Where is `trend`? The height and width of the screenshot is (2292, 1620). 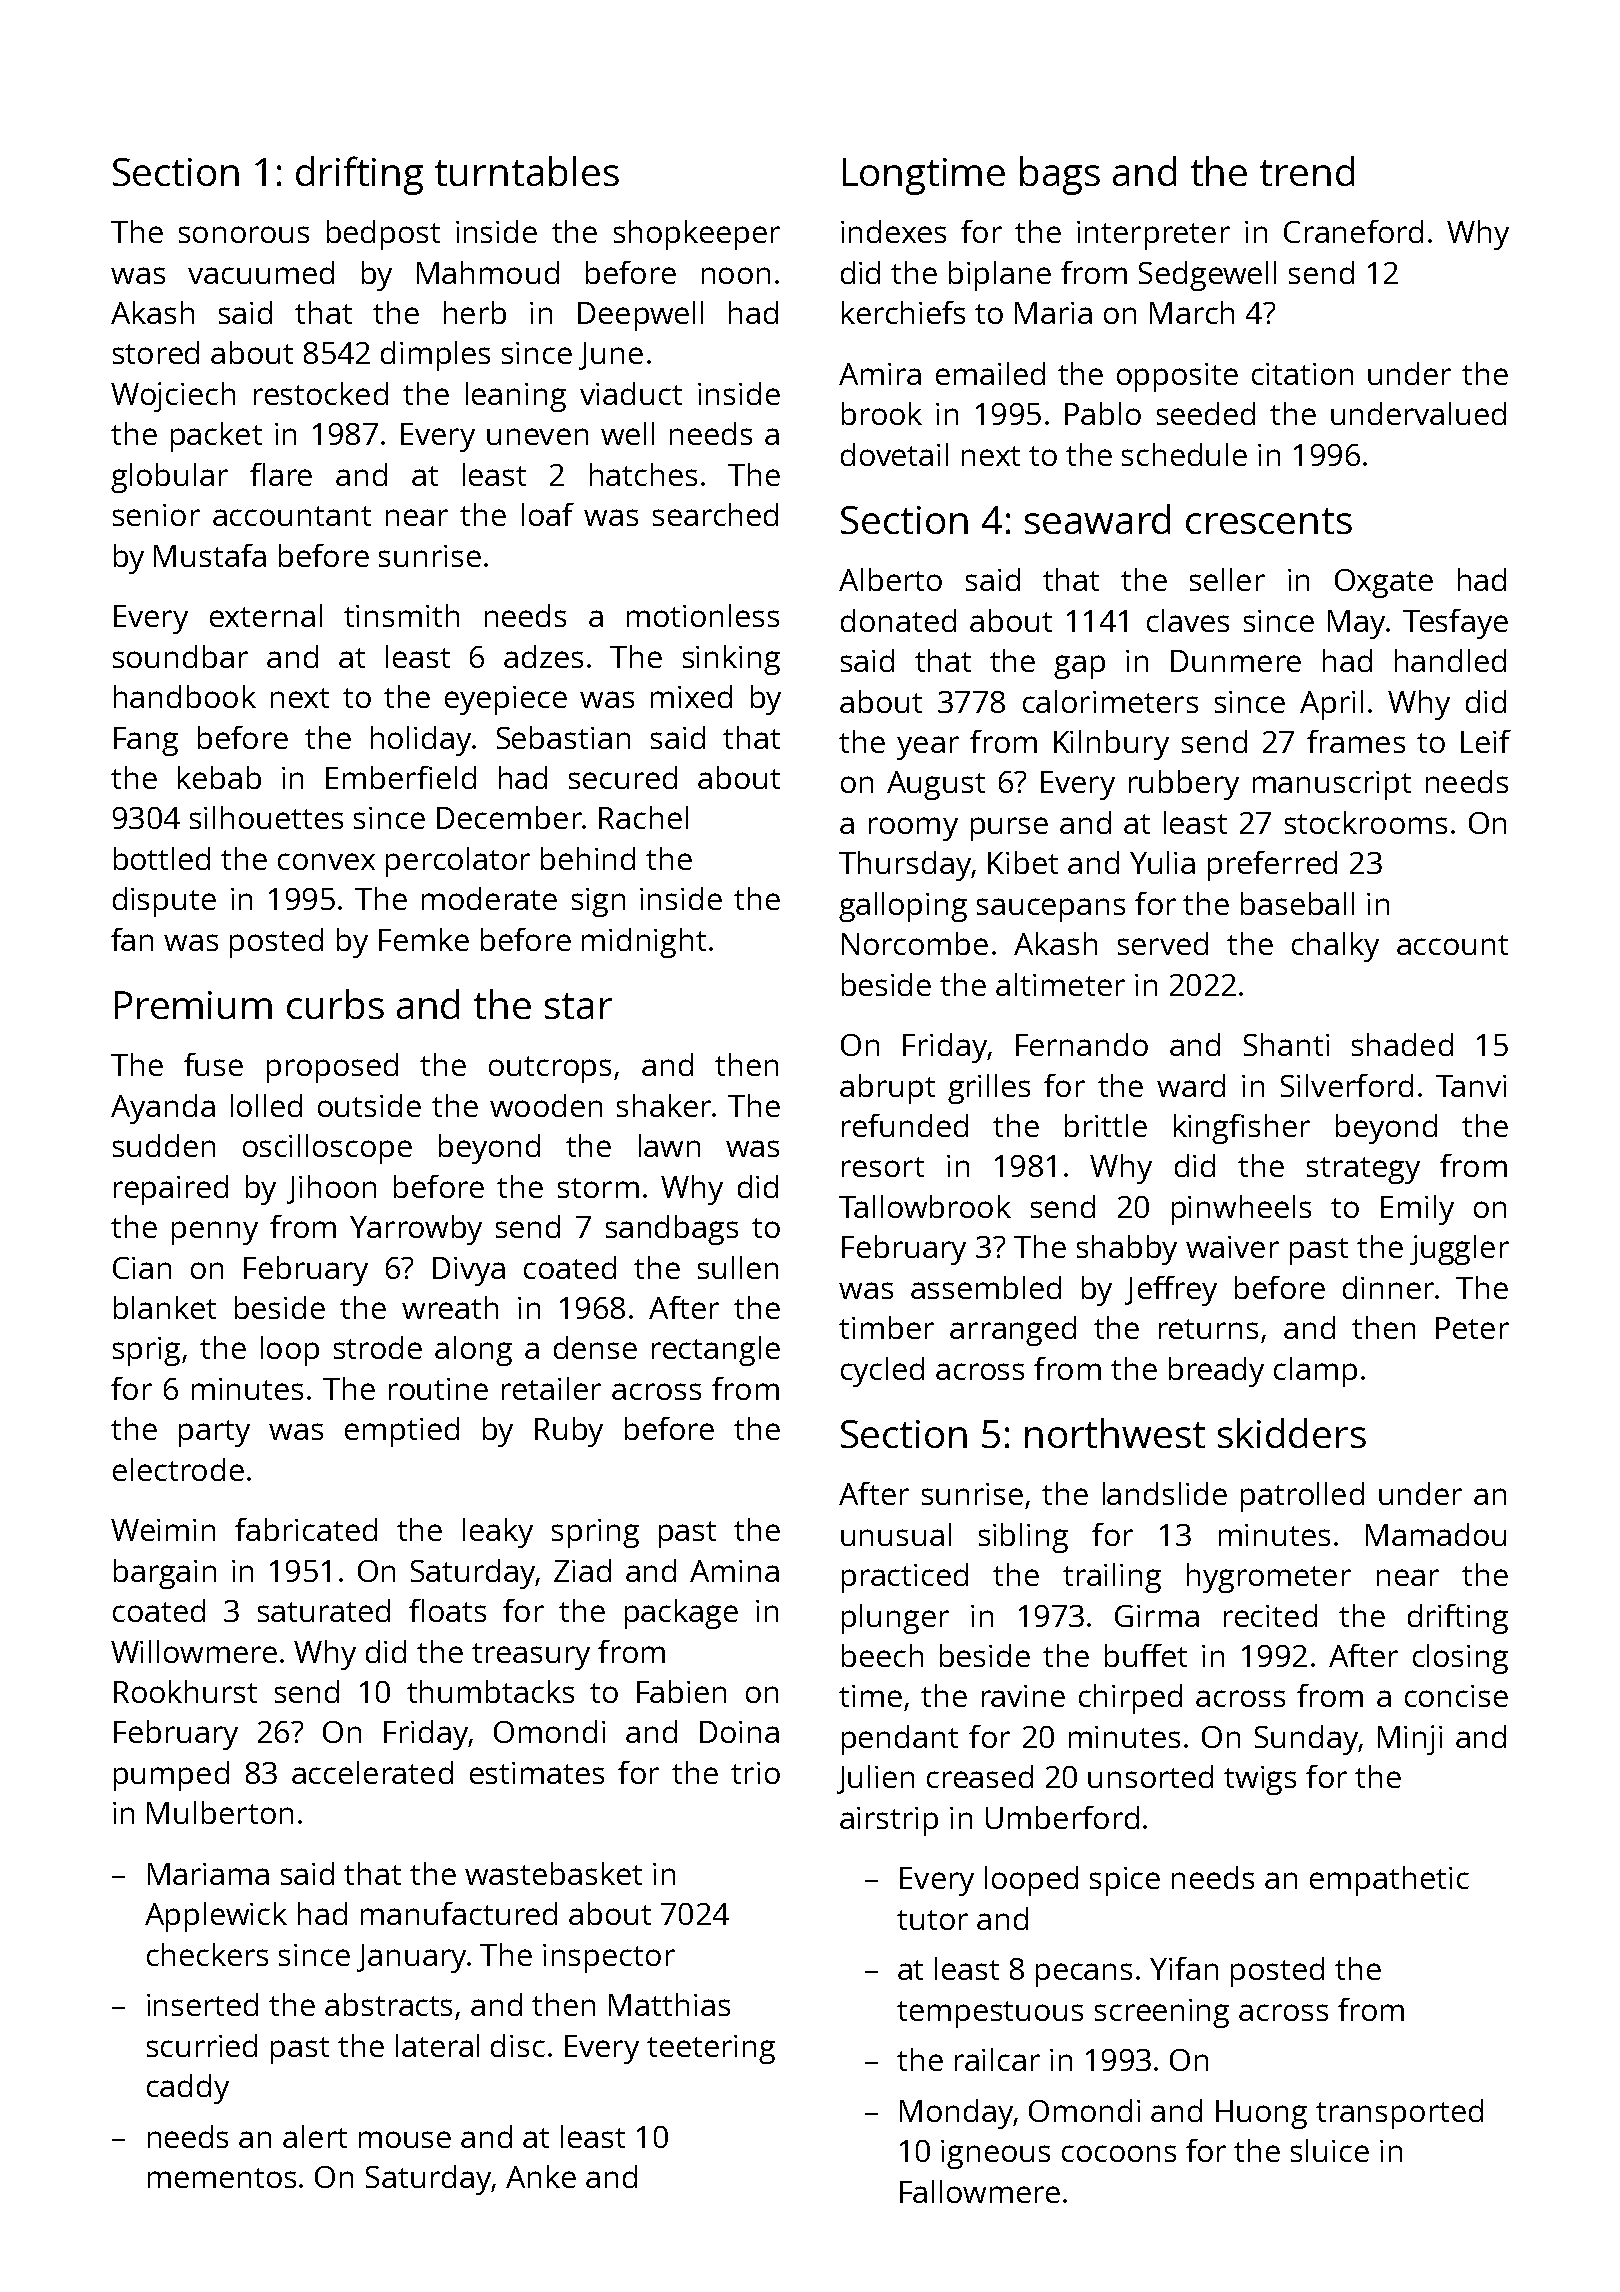 trend is located at coordinates (1307, 171).
